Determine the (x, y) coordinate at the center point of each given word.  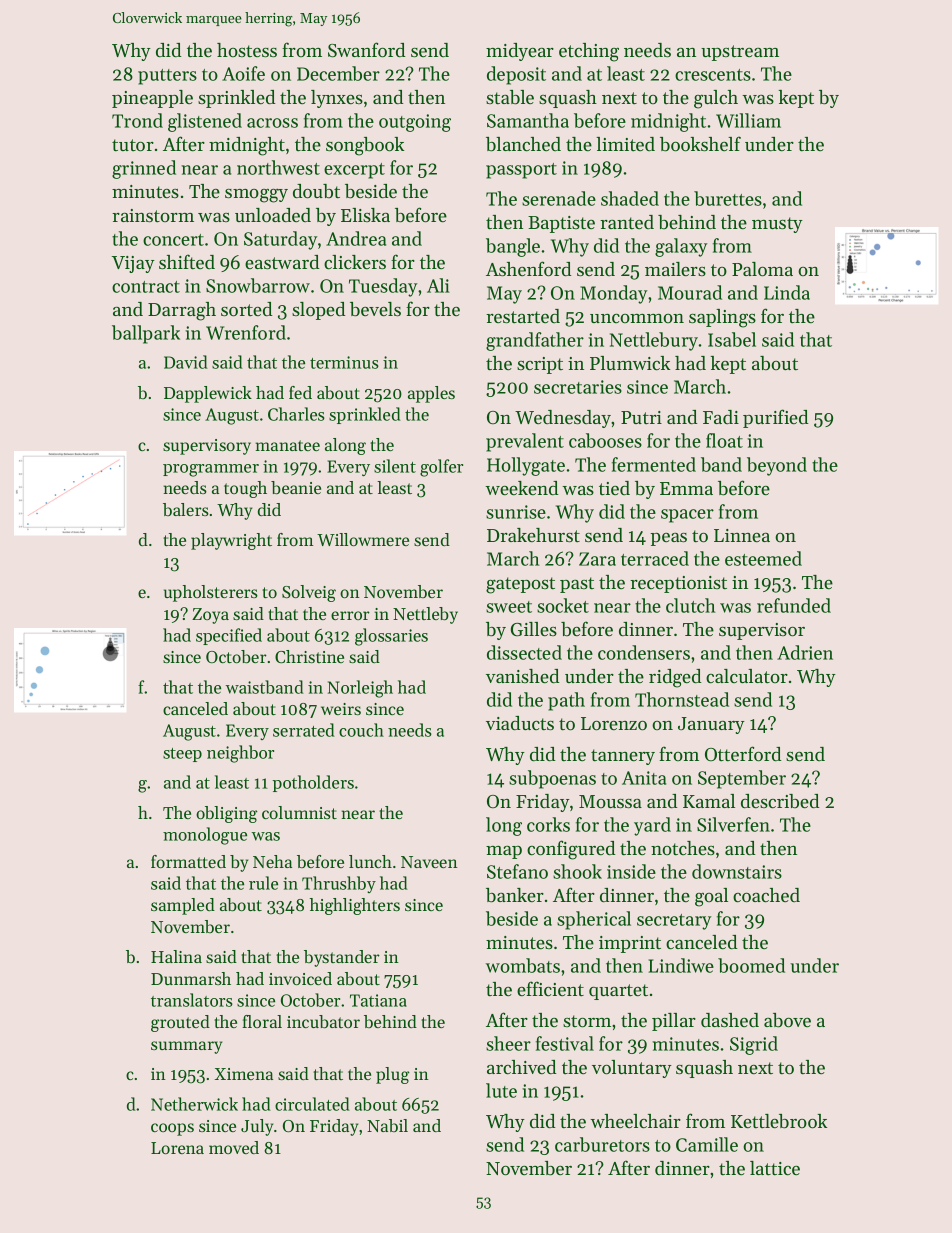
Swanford (366, 50)
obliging (226, 814)
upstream (740, 53)
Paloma (762, 269)
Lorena (177, 1148)
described (780, 801)
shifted (187, 261)
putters (167, 77)
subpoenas (552, 779)
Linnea (742, 535)
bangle (513, 247)
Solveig (309, 593)
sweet (509, 607)
